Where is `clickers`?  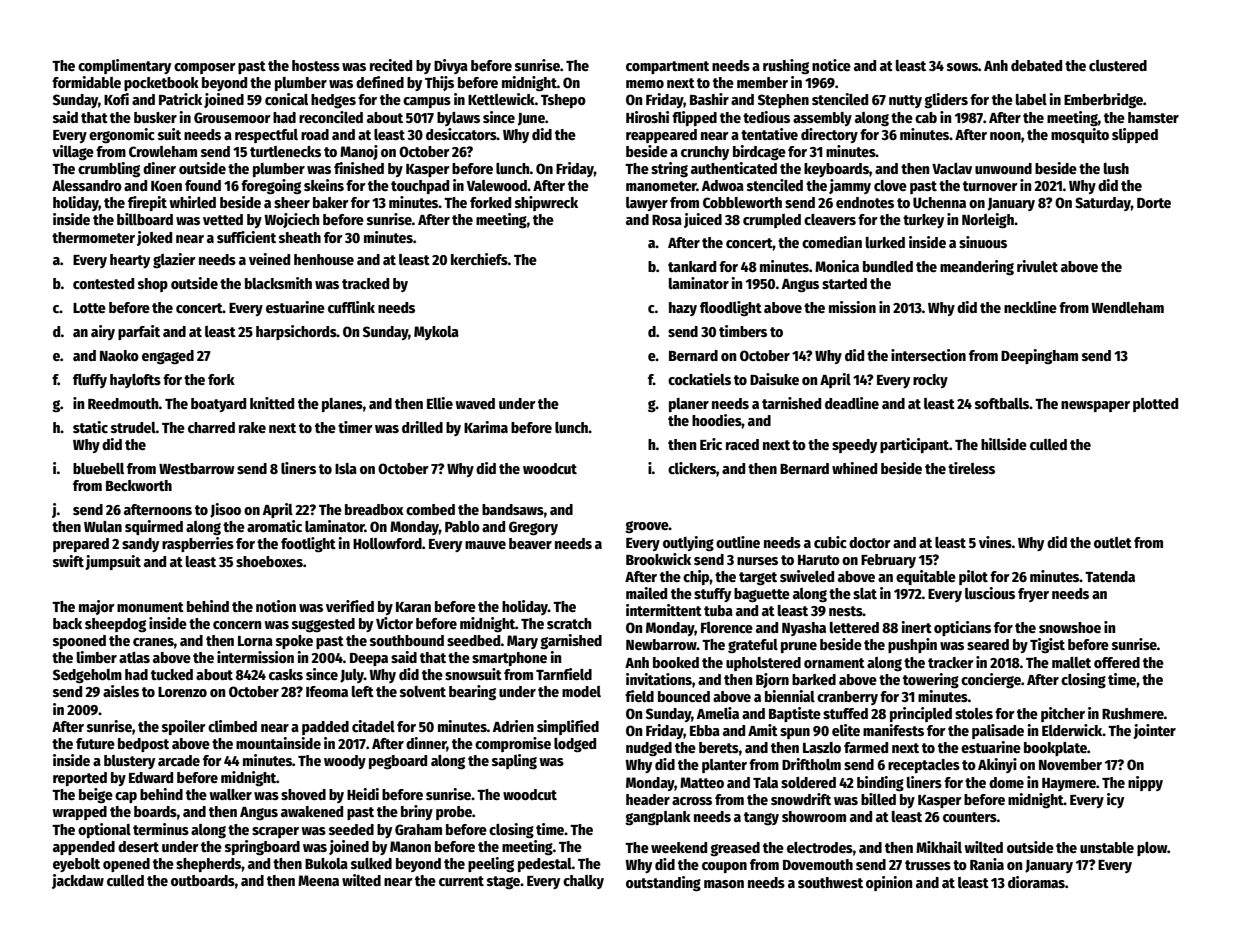
clickers is located at coordinates (692, 468).
